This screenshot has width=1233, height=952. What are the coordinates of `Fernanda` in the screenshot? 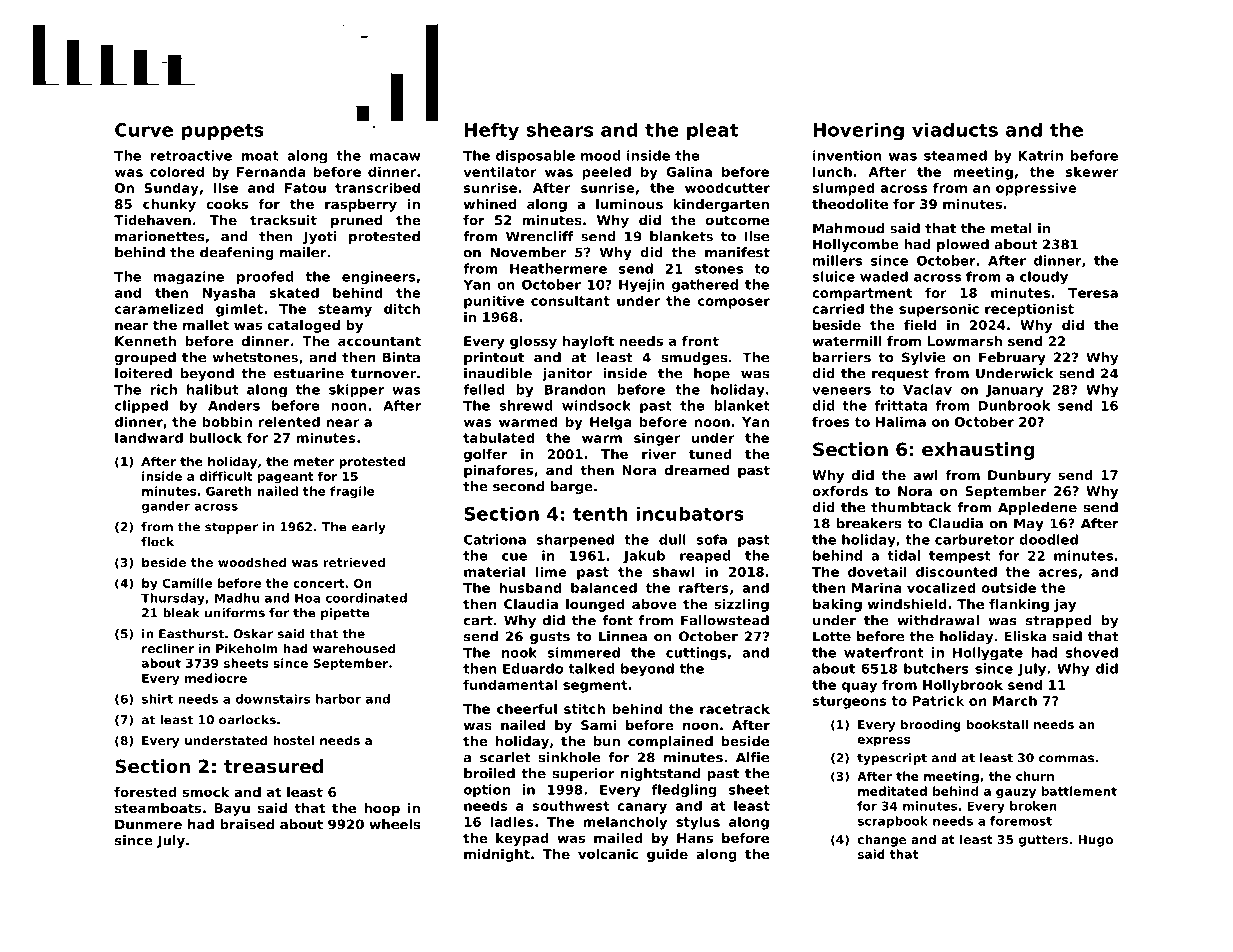 It's located at (271, 171).
